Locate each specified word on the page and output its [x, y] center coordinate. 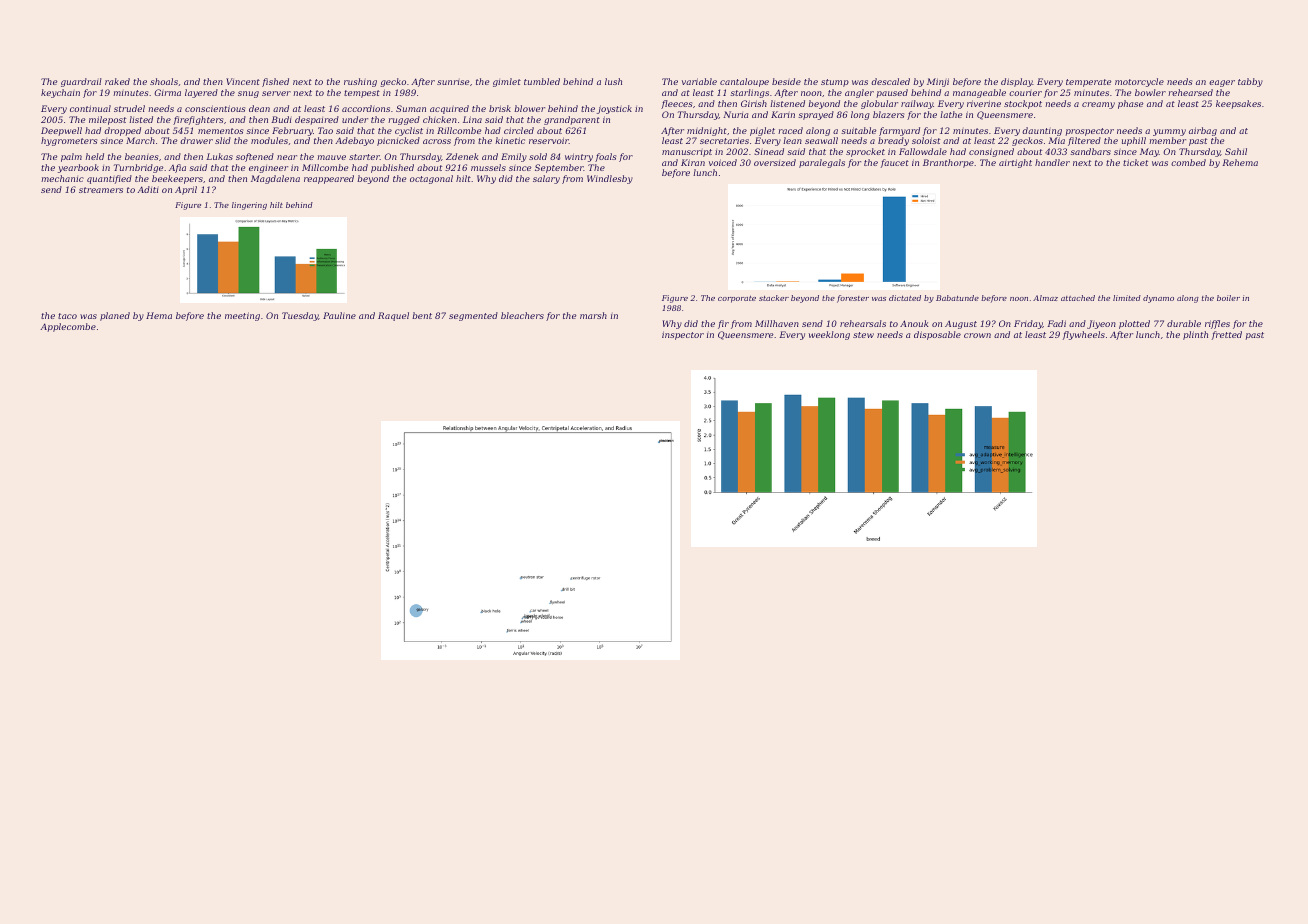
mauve [331, 157]
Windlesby [610, 179]
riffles [1217, 324]
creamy [1098, 105]
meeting [242, 316]
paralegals [822, 163]
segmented [473, 316]
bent [422, 315]
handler [1052, 162]
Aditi [147, 189]
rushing [360, 82]
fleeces [676, 104]
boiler [1228, 298]
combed [1188, 162]
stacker [774, 298]
